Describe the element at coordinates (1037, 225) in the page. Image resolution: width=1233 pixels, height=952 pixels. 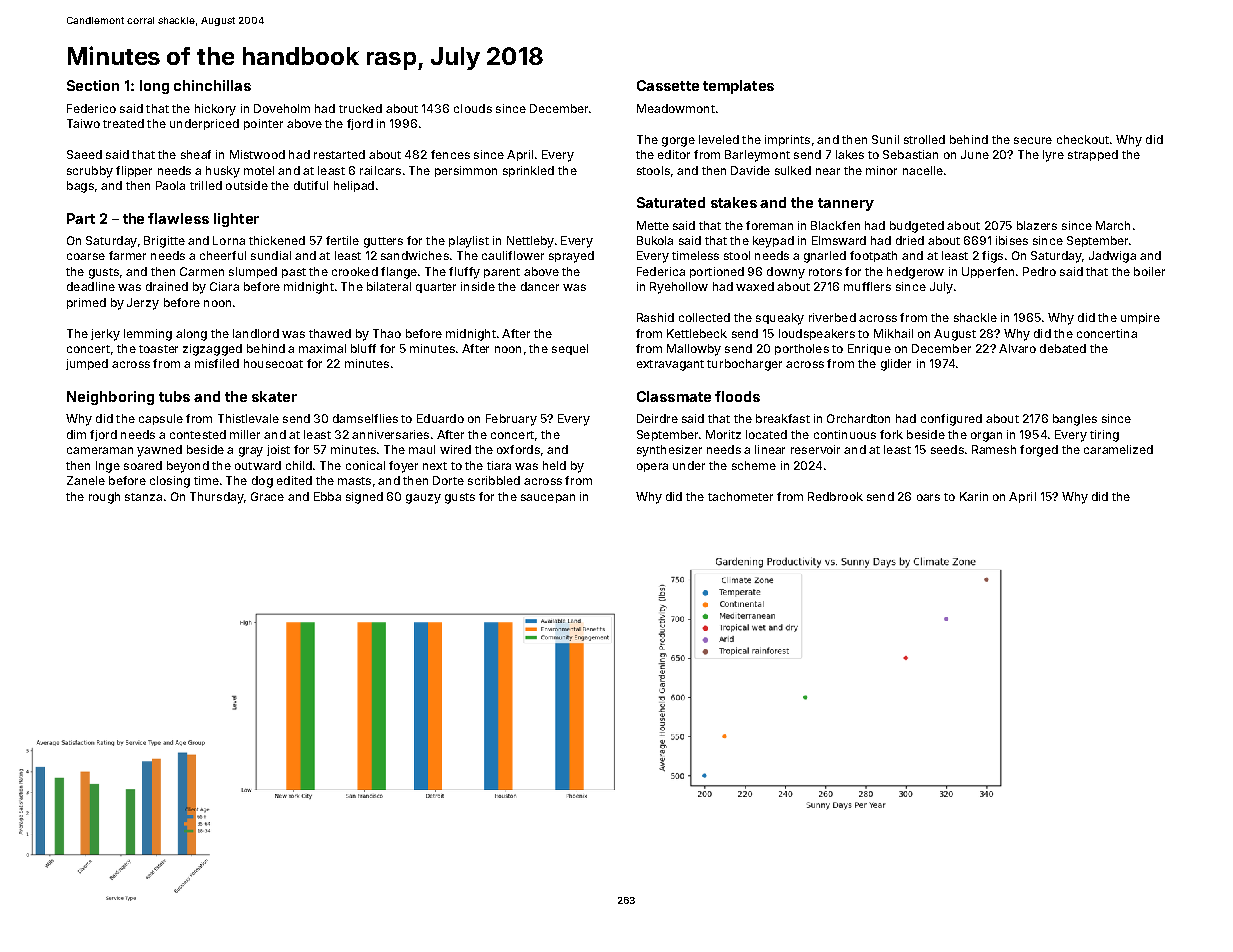
I see `blazers` at that location.
